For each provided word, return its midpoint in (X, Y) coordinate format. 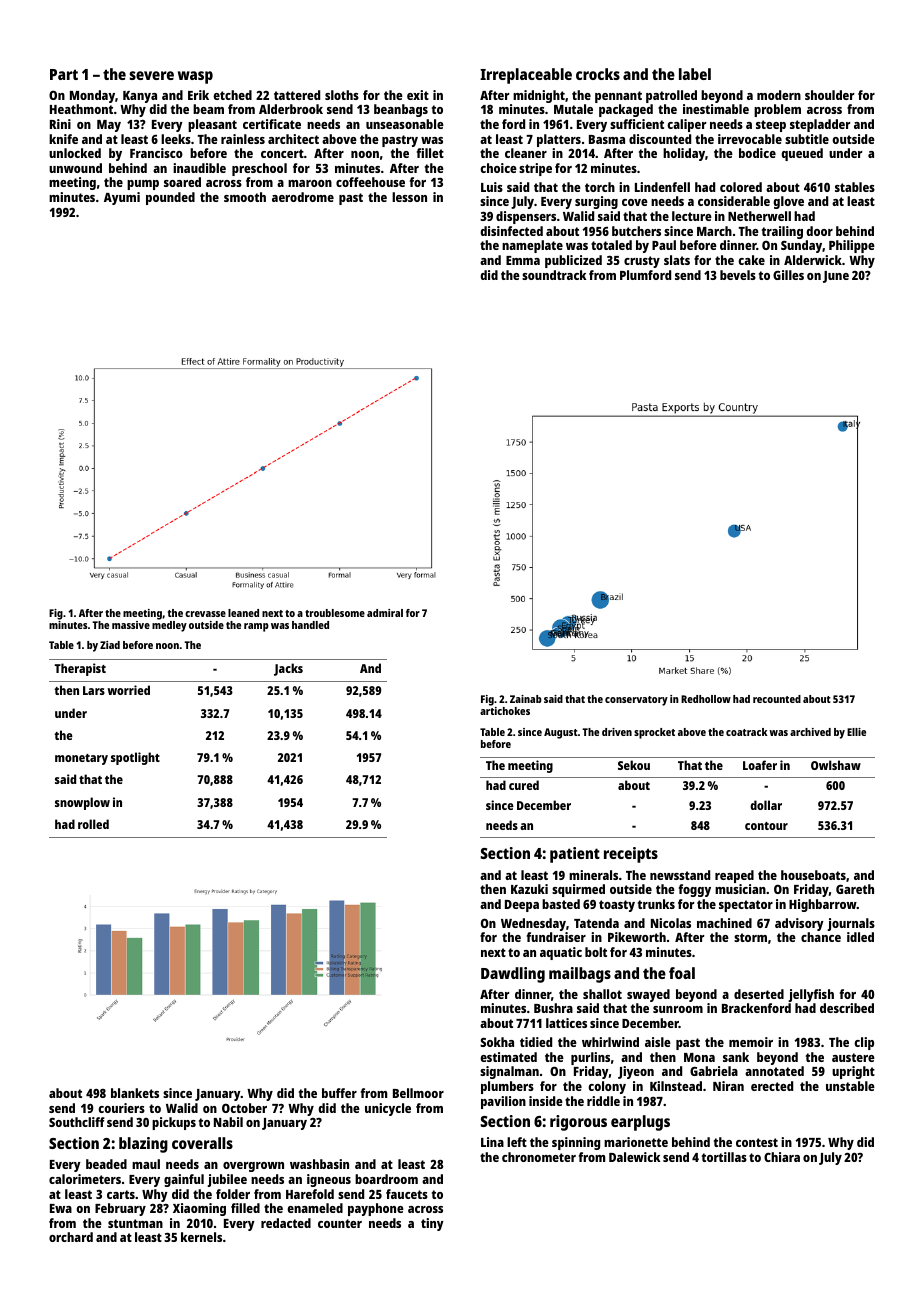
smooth (245, 197)
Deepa (522, 906)
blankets (135, 1093)
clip (864, 1043)
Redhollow (706, 699)
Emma (523, 260)
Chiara (782, 1157)
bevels (738, 275)
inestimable (716, 109)
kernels (201, 1237)
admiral (385, 613)
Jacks (288, 669)
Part (64, 74)
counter (340, 1223)
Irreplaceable (526, 76)
